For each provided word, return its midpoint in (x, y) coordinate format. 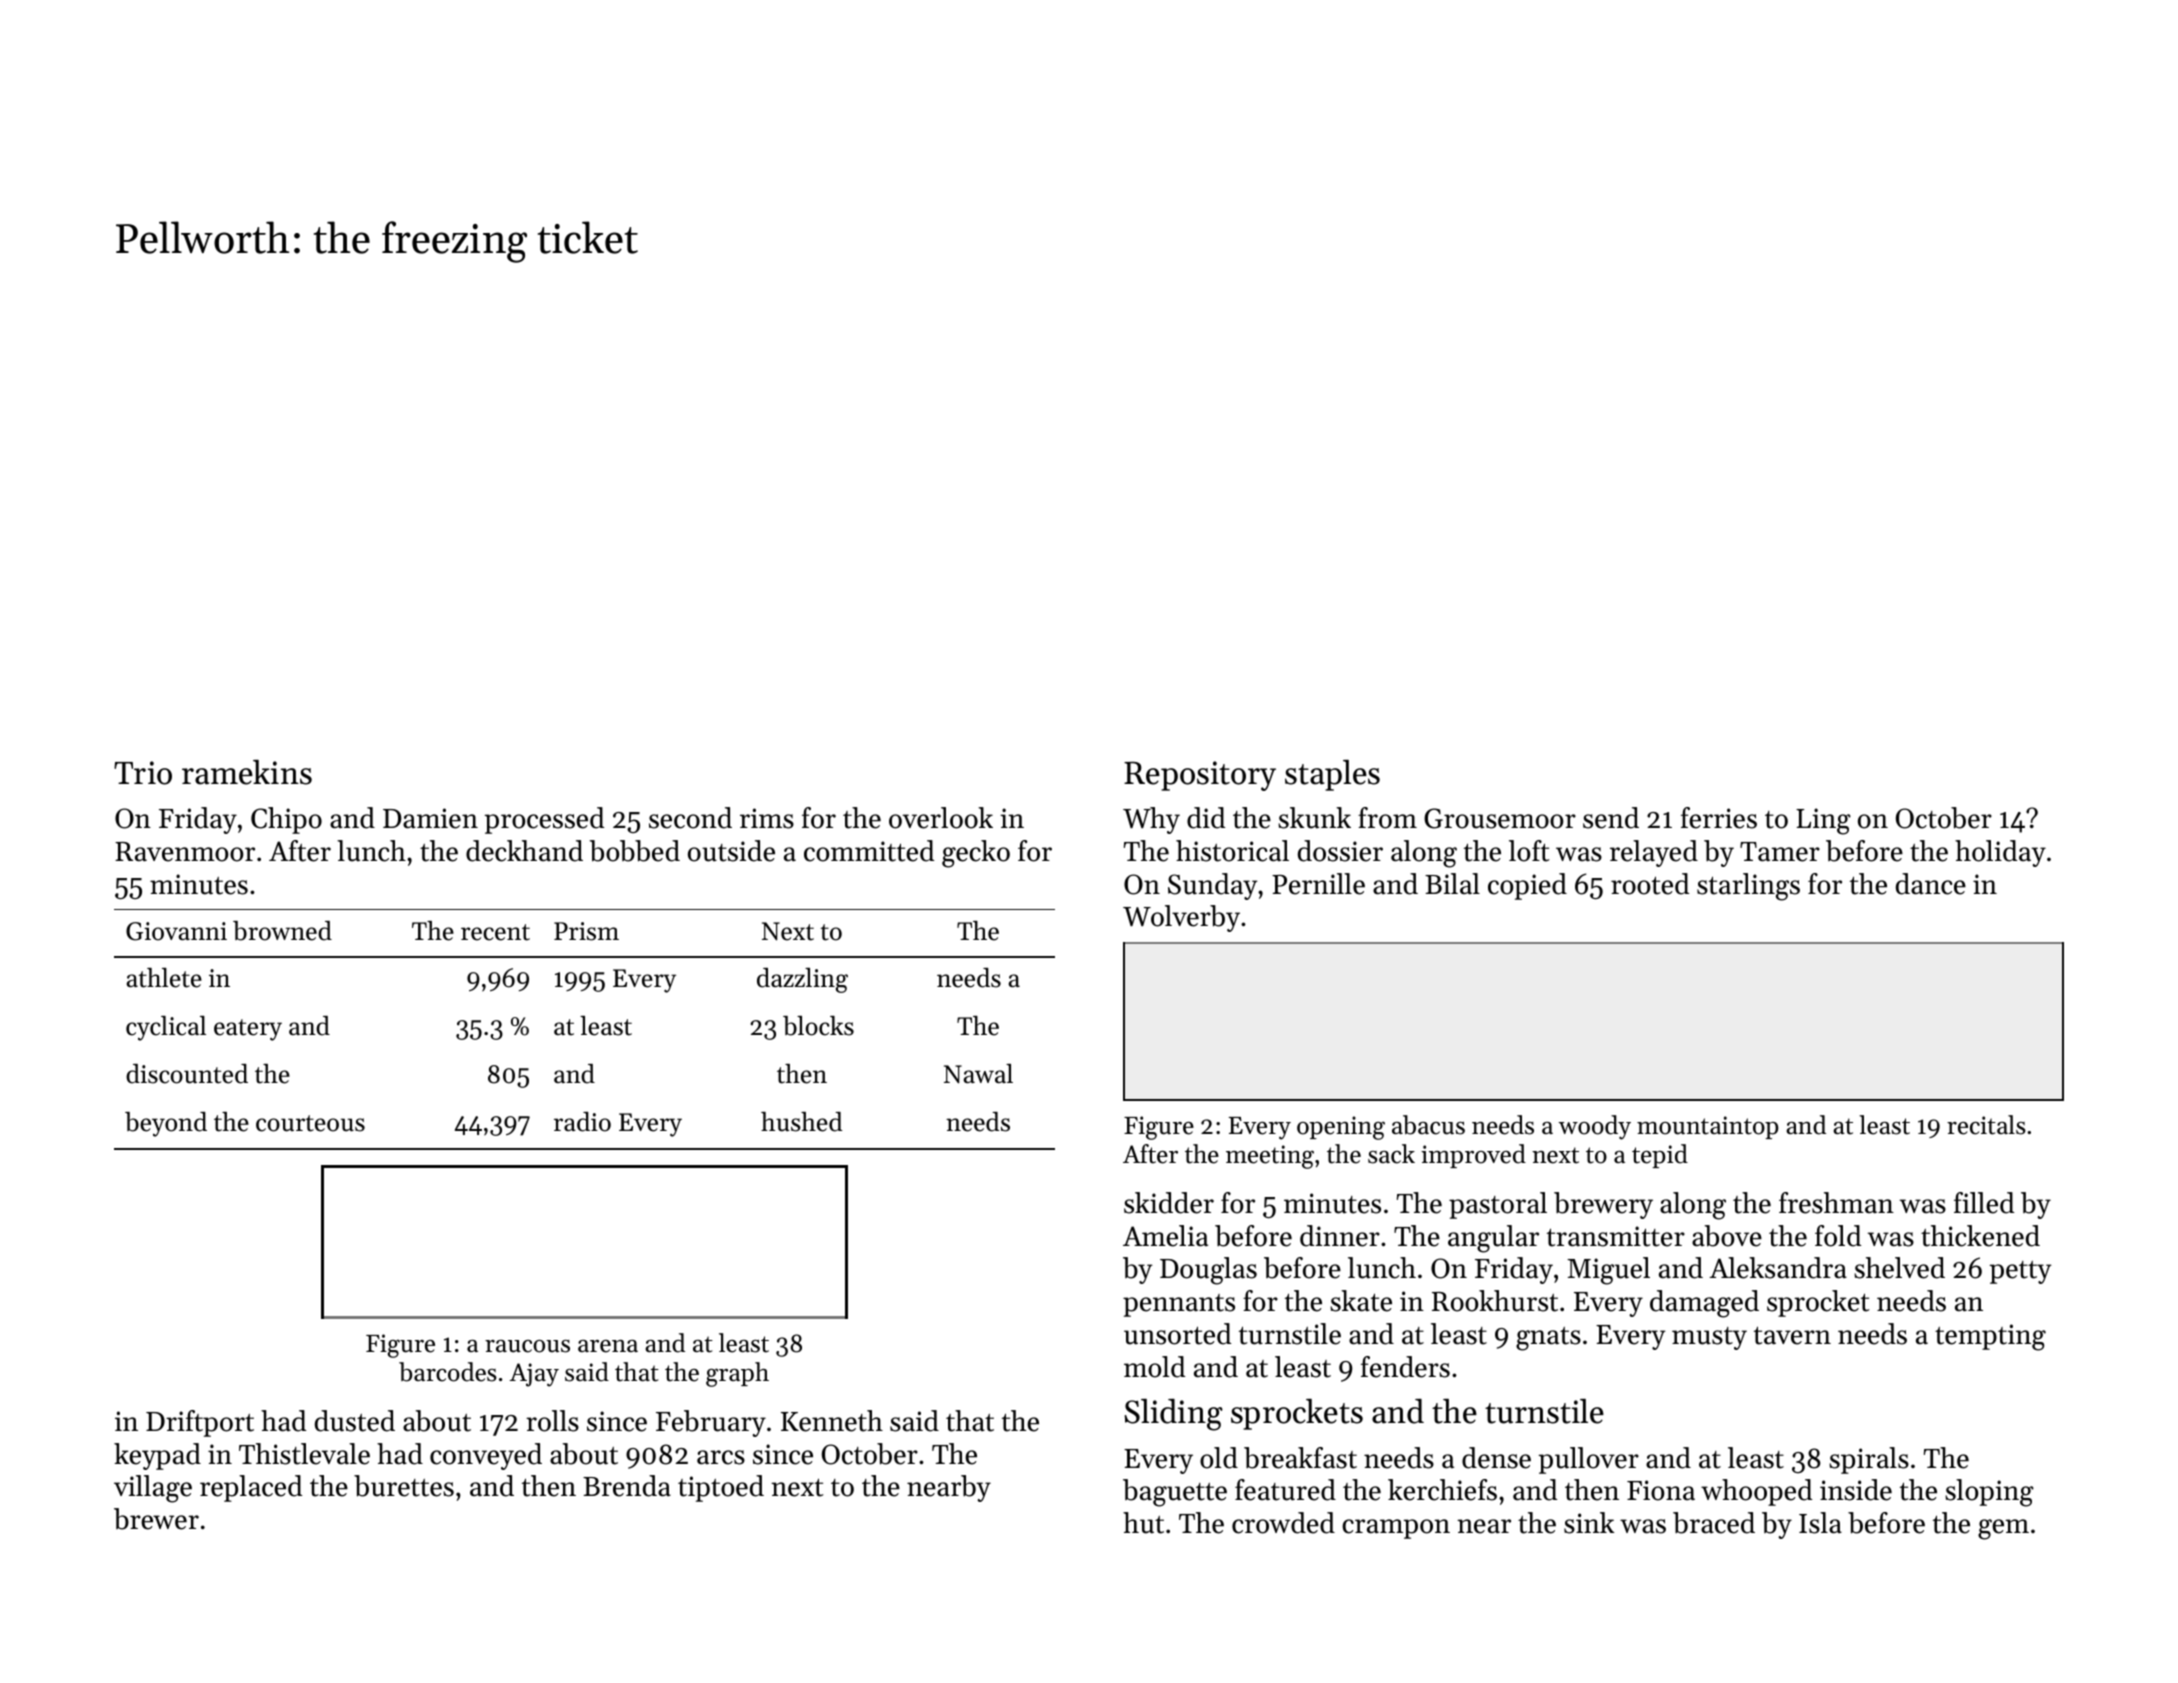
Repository (1200, 776)
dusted (355, 1421)
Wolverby (1181, 918)
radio (582, 1122)
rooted (1650, 884)
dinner (1340, 1236)
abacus (1428, 1125)
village (153, 1489)
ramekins (247, 772)
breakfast (1300, 1458)
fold (1838, 1236)
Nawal (978, 1074)
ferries (1719, 818)
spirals (1869, 1460)
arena (608, 1346)
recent (495, 932)
